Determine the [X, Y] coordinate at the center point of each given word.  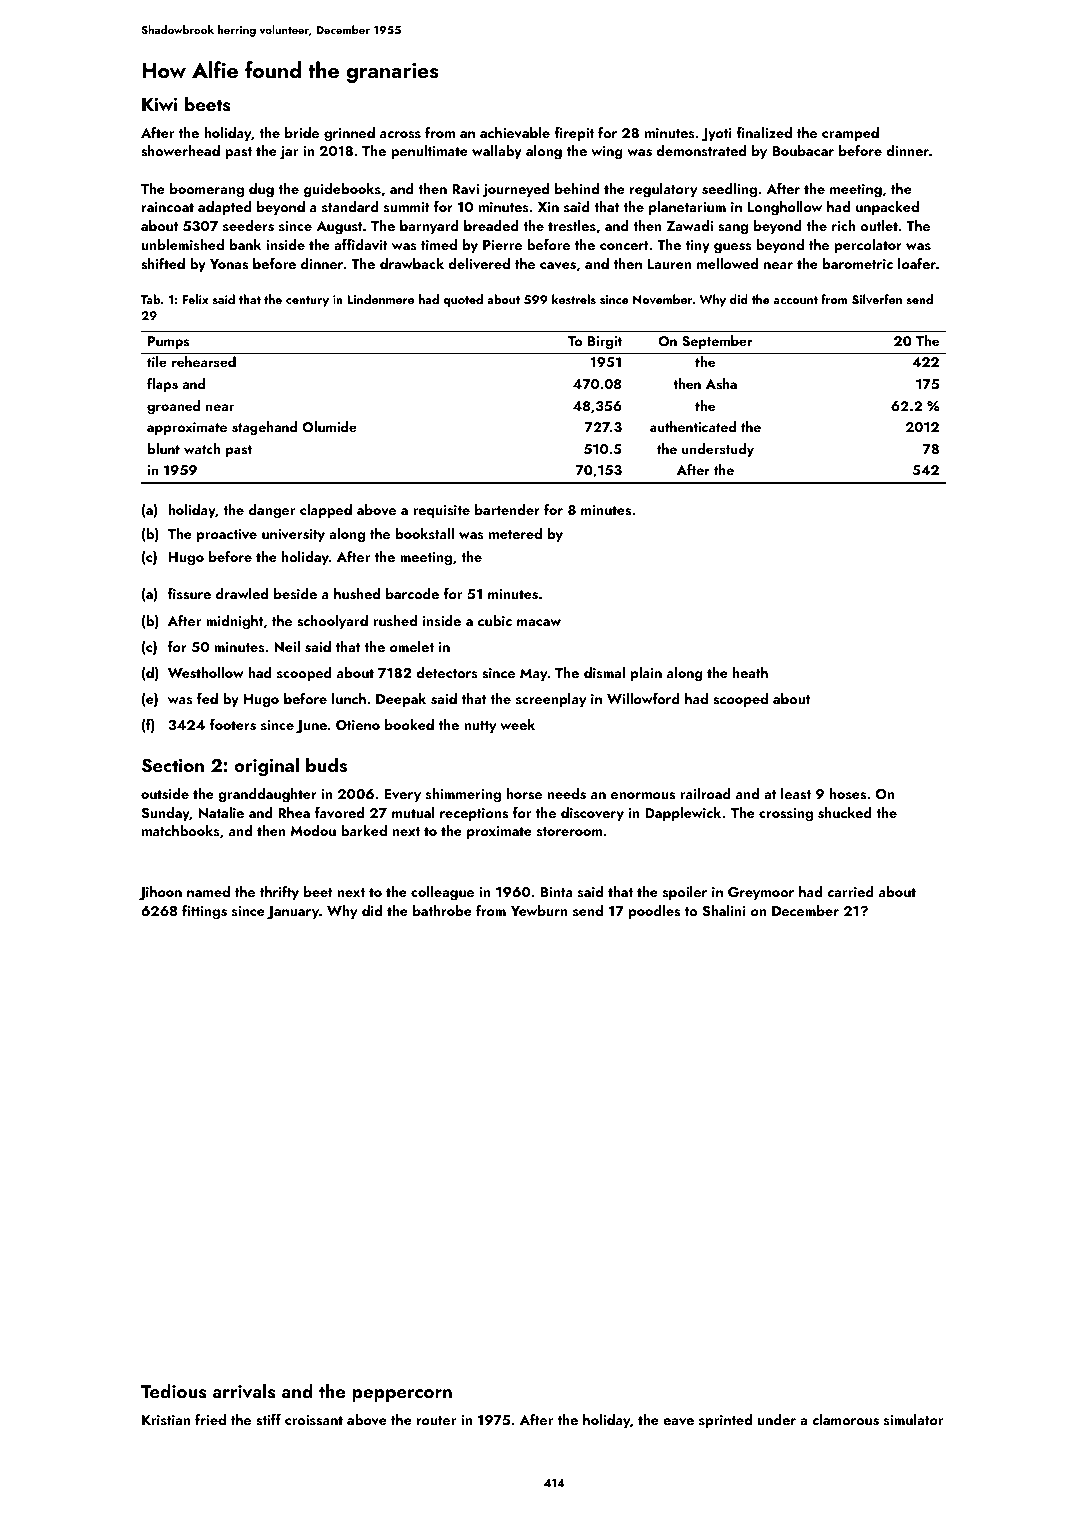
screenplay [551, 700]
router [436, 1420]
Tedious [173, 1391]
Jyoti [716, 135]
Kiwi [159, 104]
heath [750, 672]
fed [207, 698]
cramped [850, 134]
